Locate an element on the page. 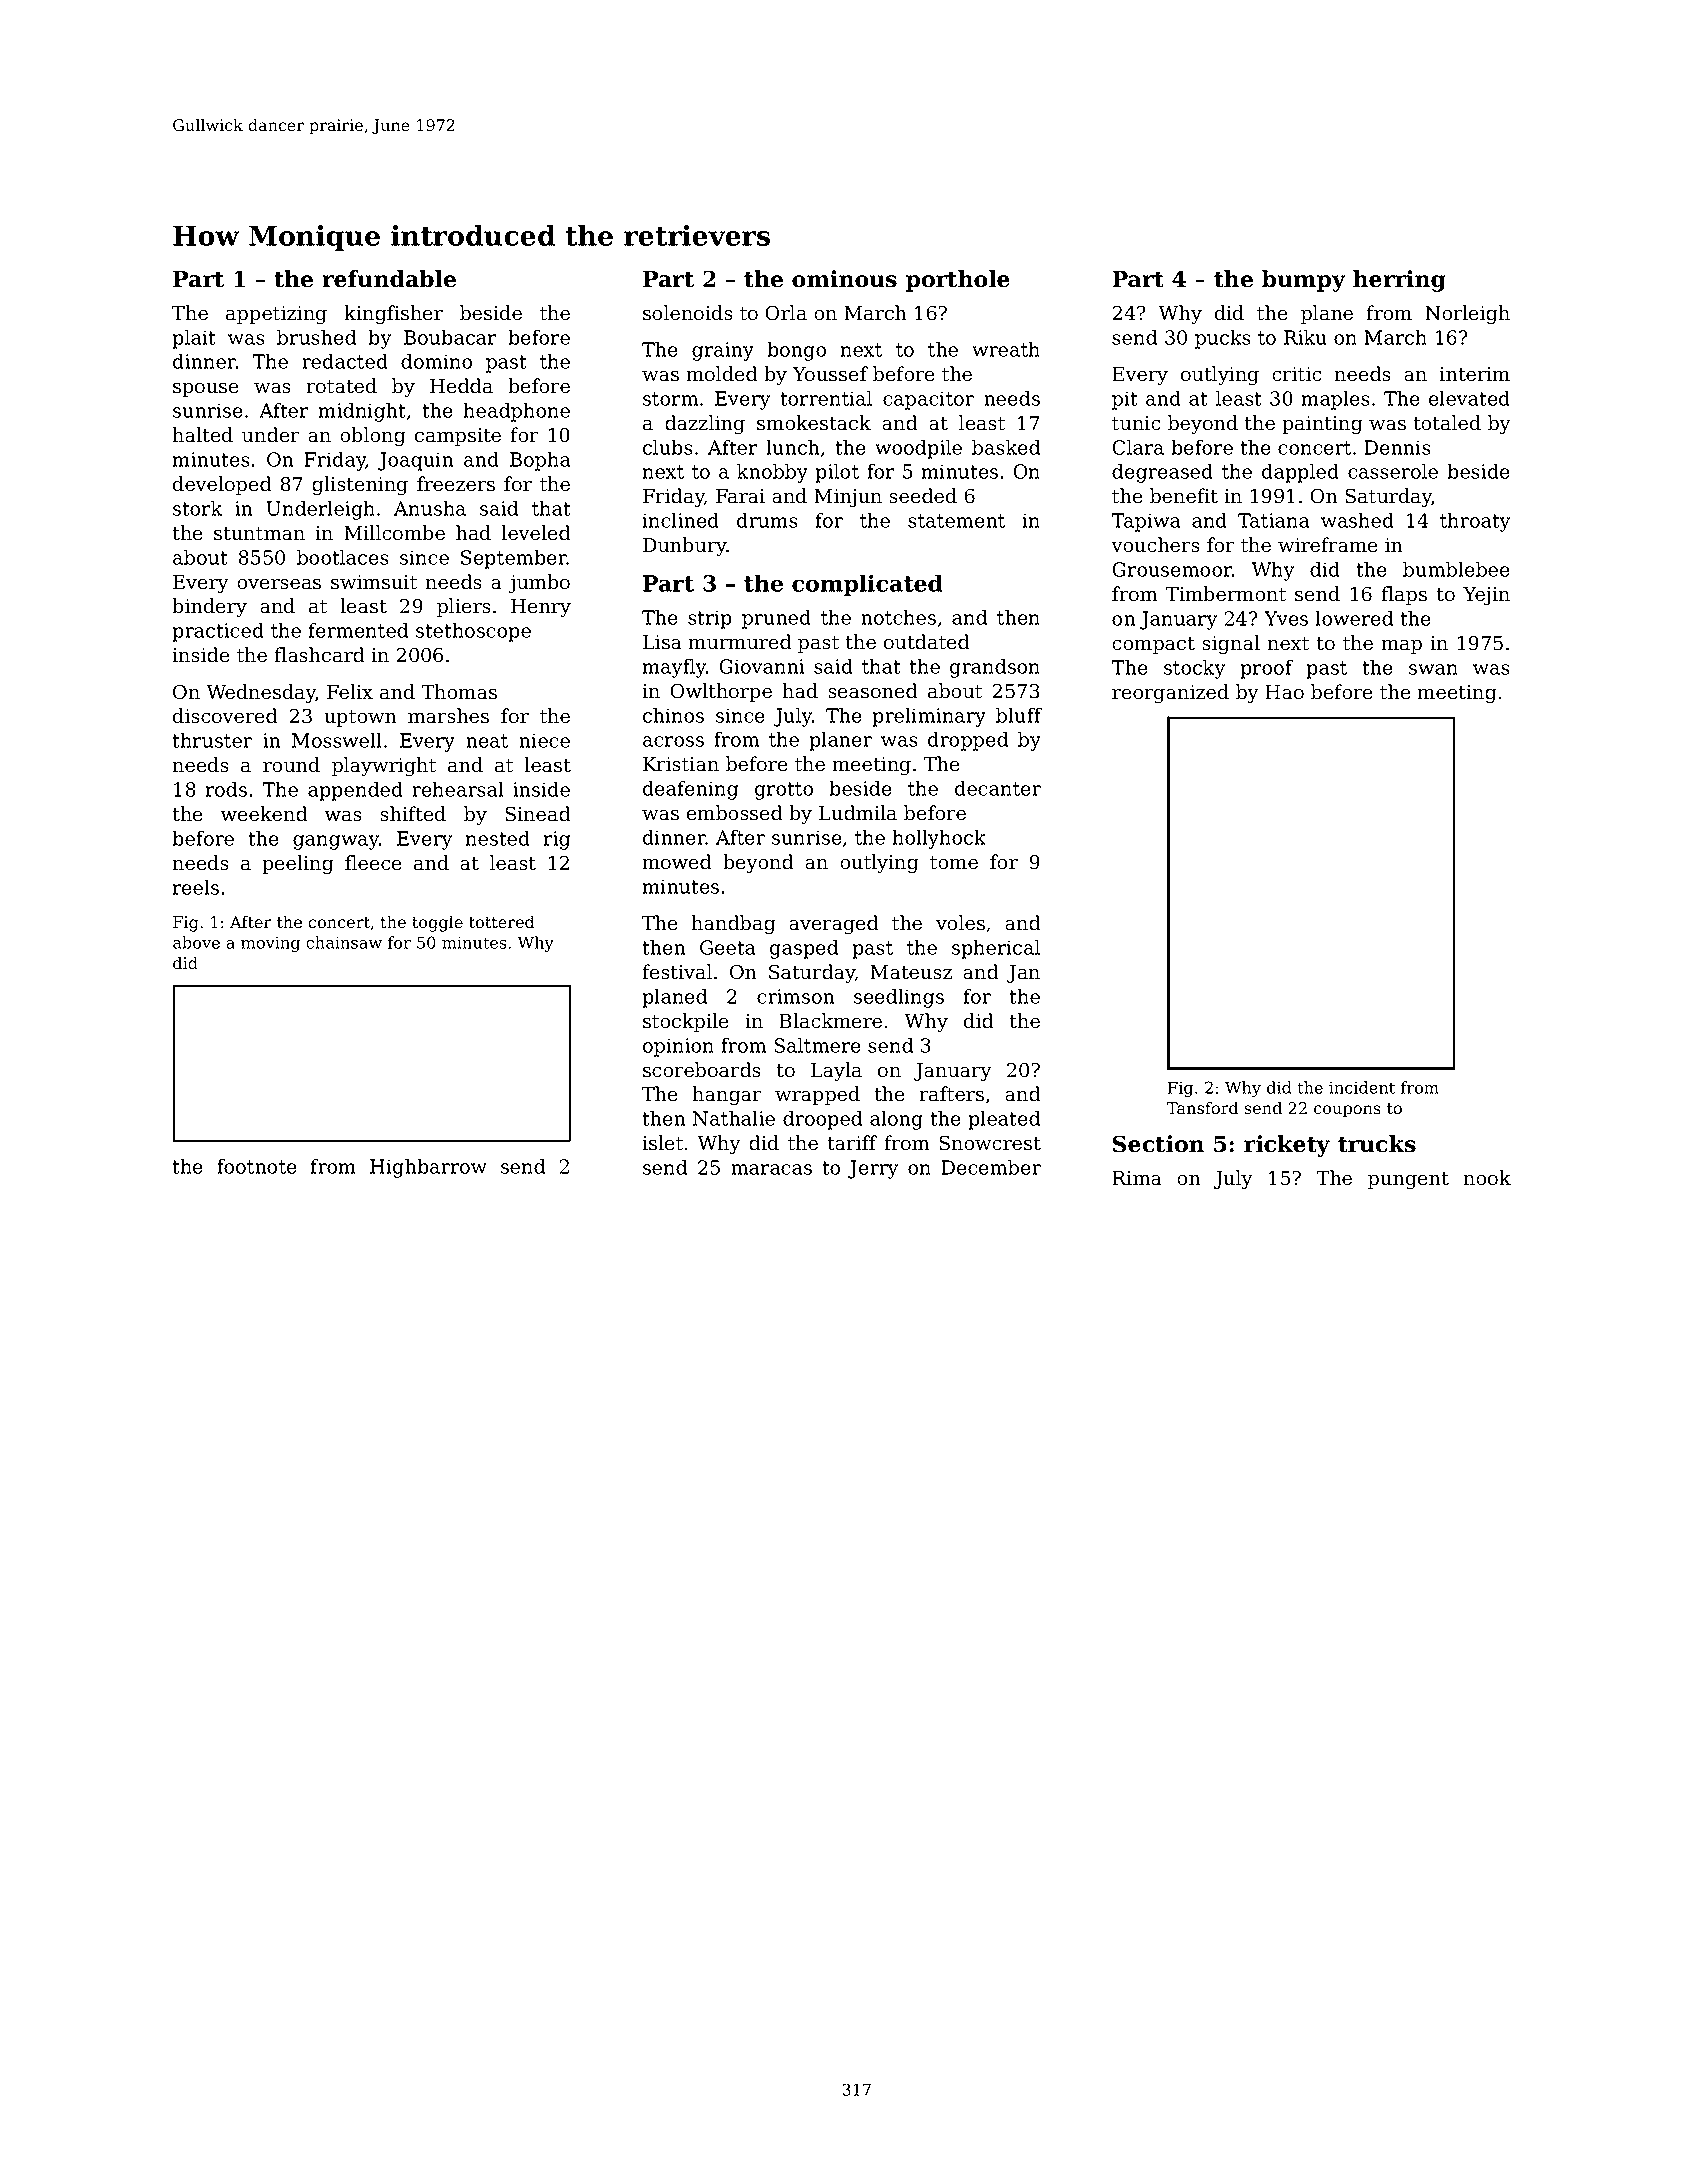 The image size is (1683, 2178). islet is located at coordinates (662, 1143).
